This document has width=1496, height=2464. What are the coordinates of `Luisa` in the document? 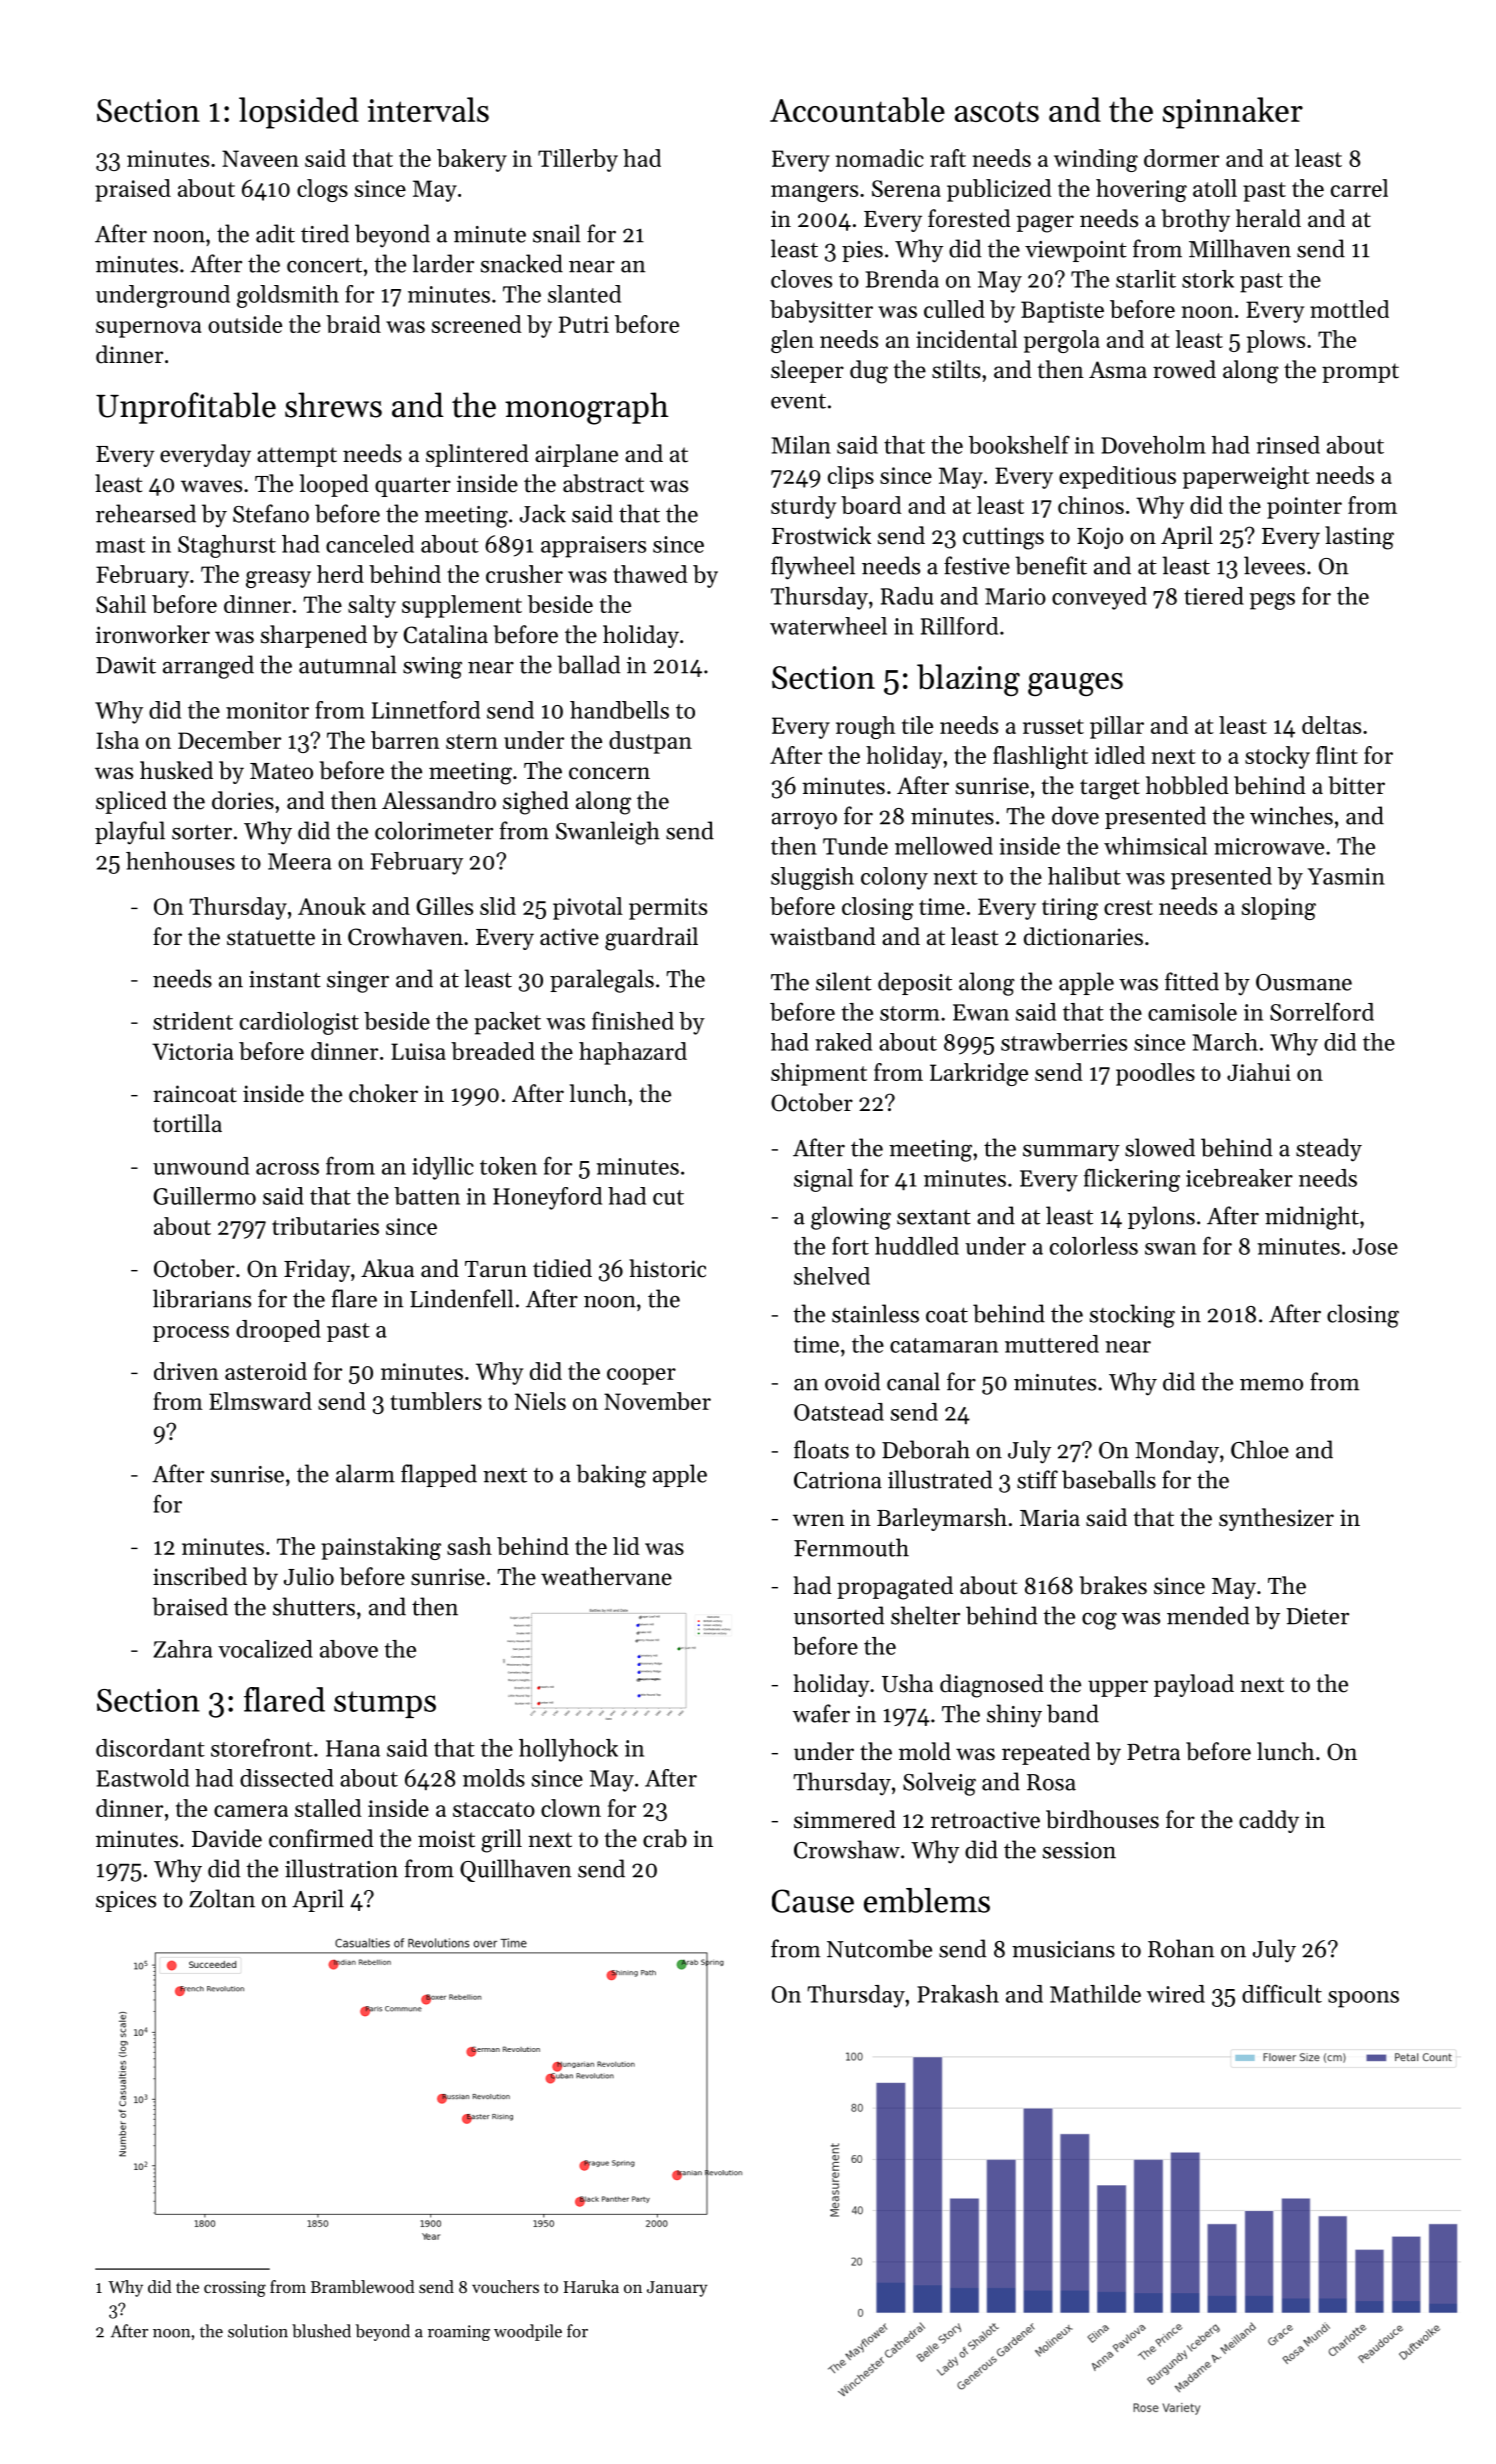 It's located at (418, 1051).
